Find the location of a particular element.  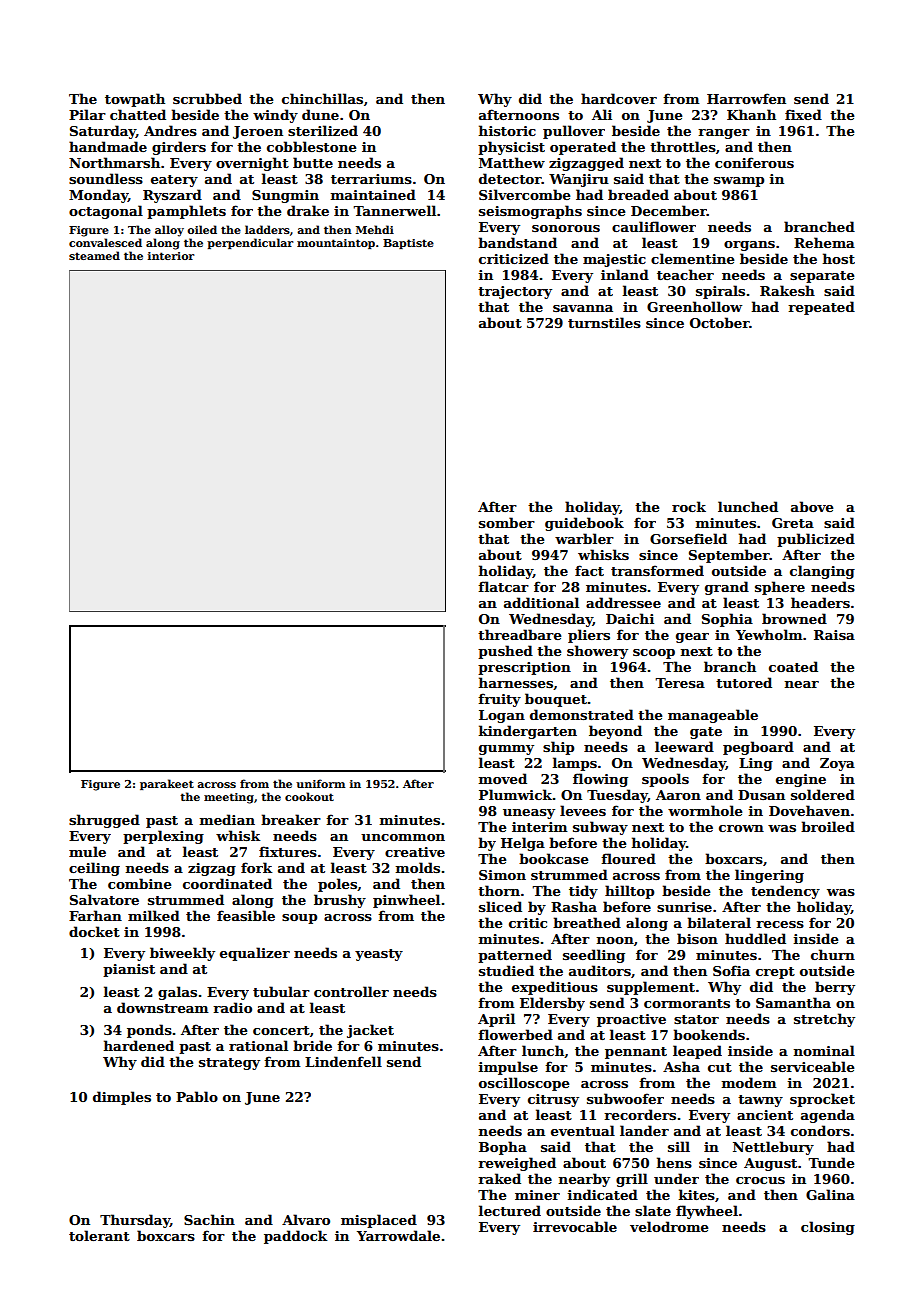

turnstiles is located at coordinates (604, 322).
